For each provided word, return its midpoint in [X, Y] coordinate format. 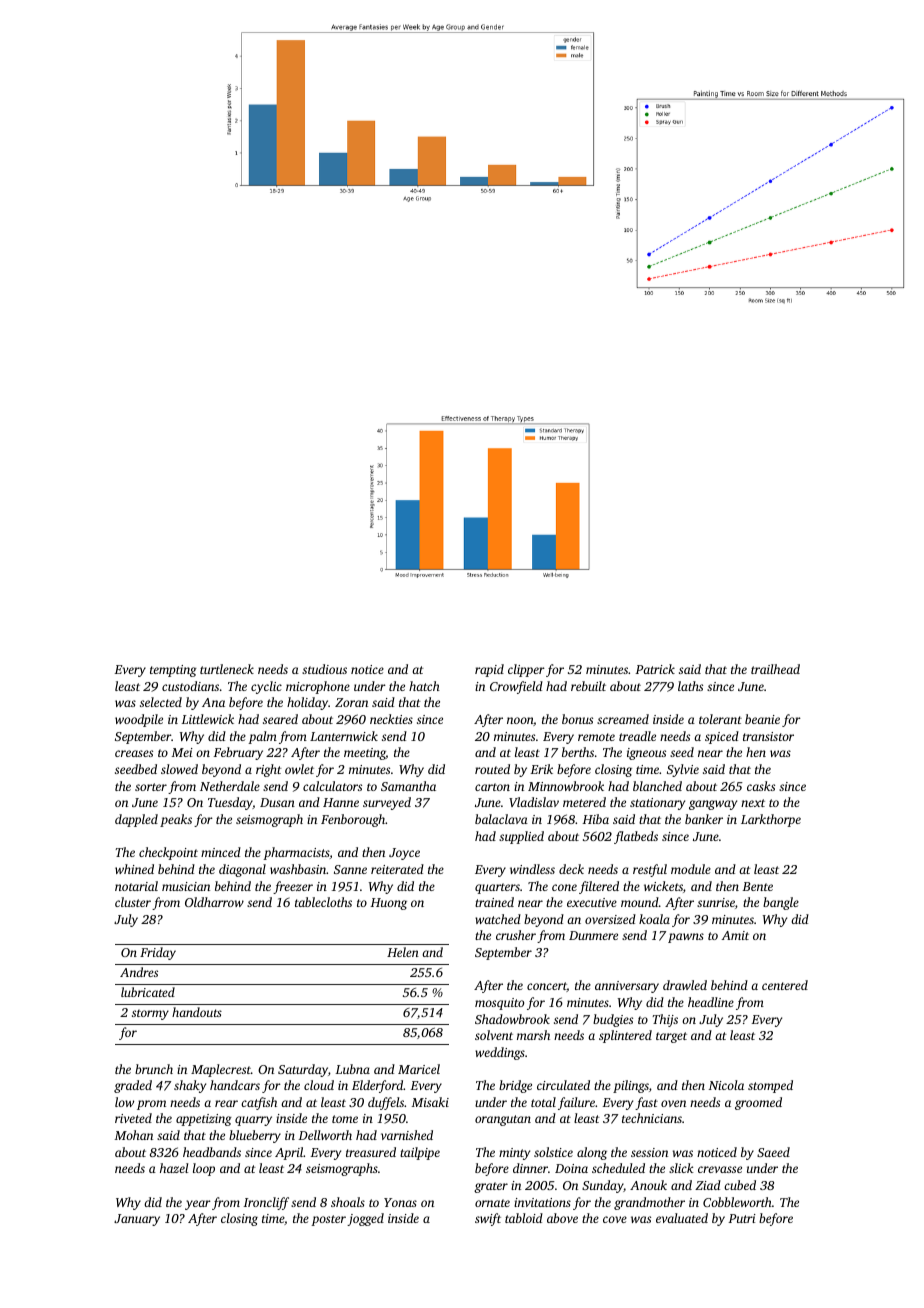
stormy [150, 1014]
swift [488, 1219]
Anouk [648, 1185]
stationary [657, 804]
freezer [293, 887]
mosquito [499, 1004]
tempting [173, 671]
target [671, 1037]
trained [494, 902]
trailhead [775, 669]
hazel [174, 1168]
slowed [179, 769]
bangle [781, 903]
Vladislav [534, 802]
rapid [489, 670]
